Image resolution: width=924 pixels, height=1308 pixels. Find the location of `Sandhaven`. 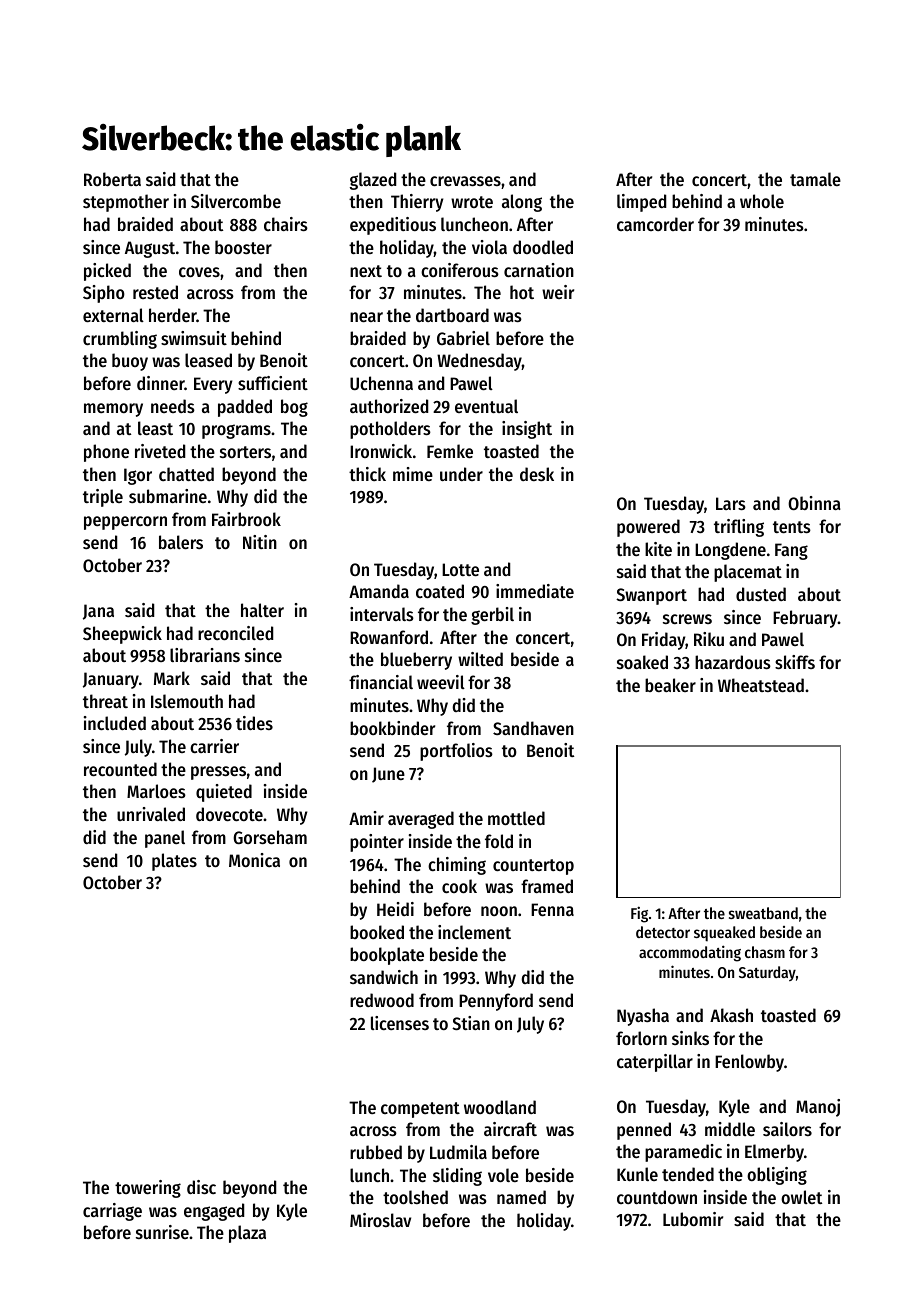

Sandhaven is located at coordinates (533, 728).
